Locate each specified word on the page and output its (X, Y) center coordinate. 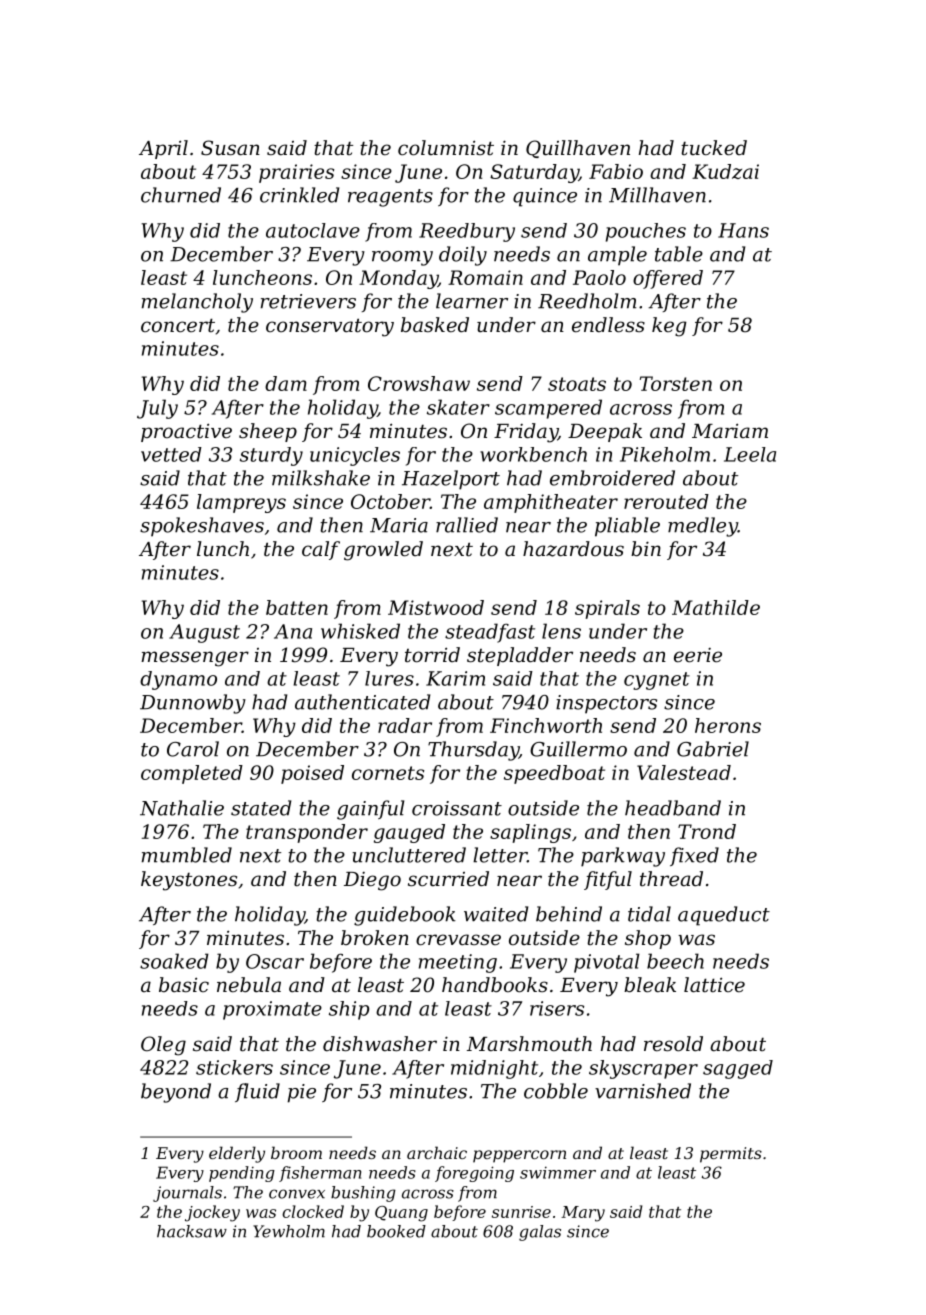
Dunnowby (193, 704)
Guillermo (578, 749)
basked (435, 325)
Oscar (275, 961)
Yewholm (289, 1231)
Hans (743, 230)
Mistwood (436, 607)
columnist (446, 148)
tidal (649, 914)
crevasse (458, 940)
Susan (230, 148)
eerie (698, 655)
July (157, 409)
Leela (750, 454)
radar (405, 725)
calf (321, 550)
